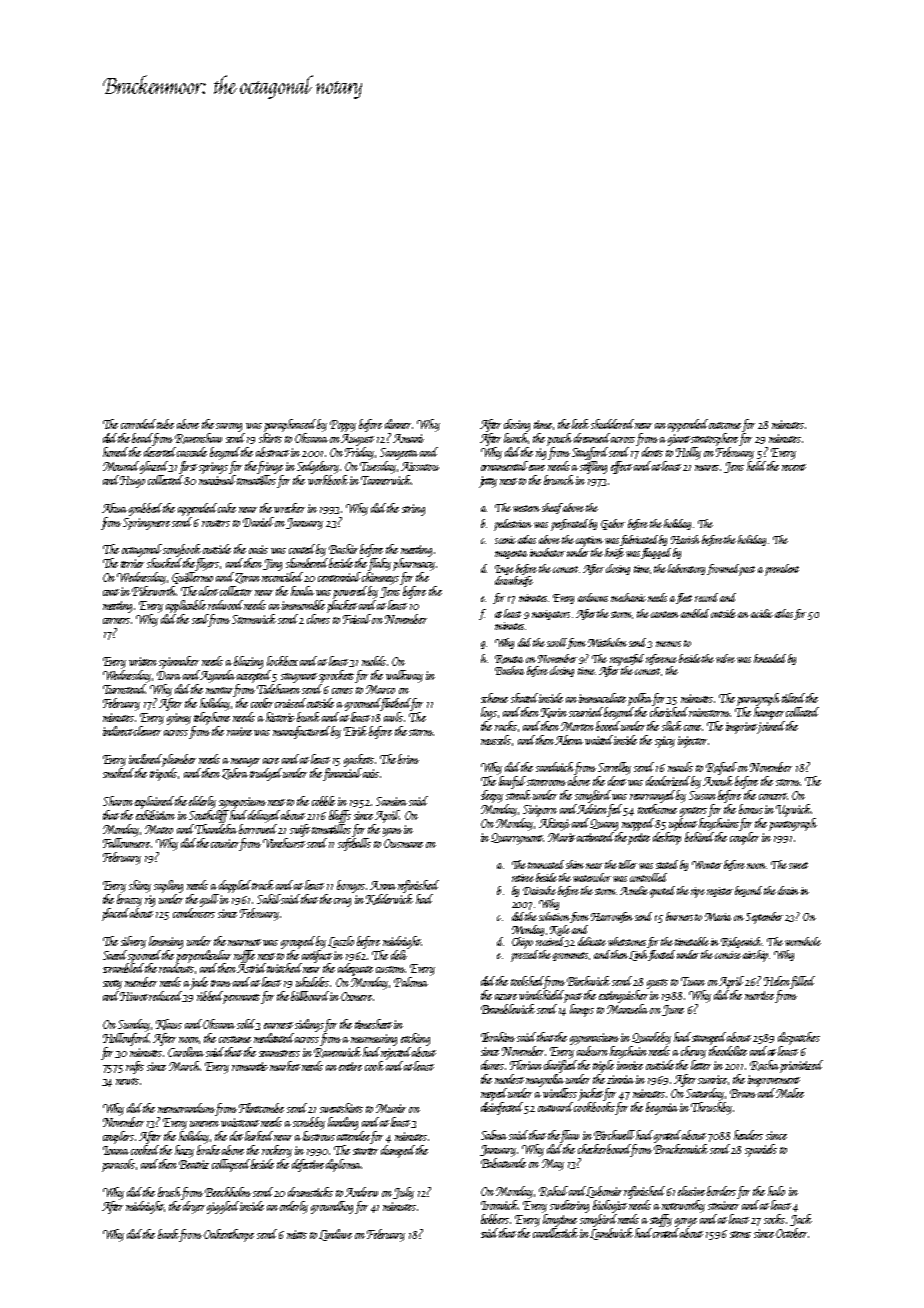 This page has width=924, height=1308. I want to click on dispatches, so click(799, 1038).
